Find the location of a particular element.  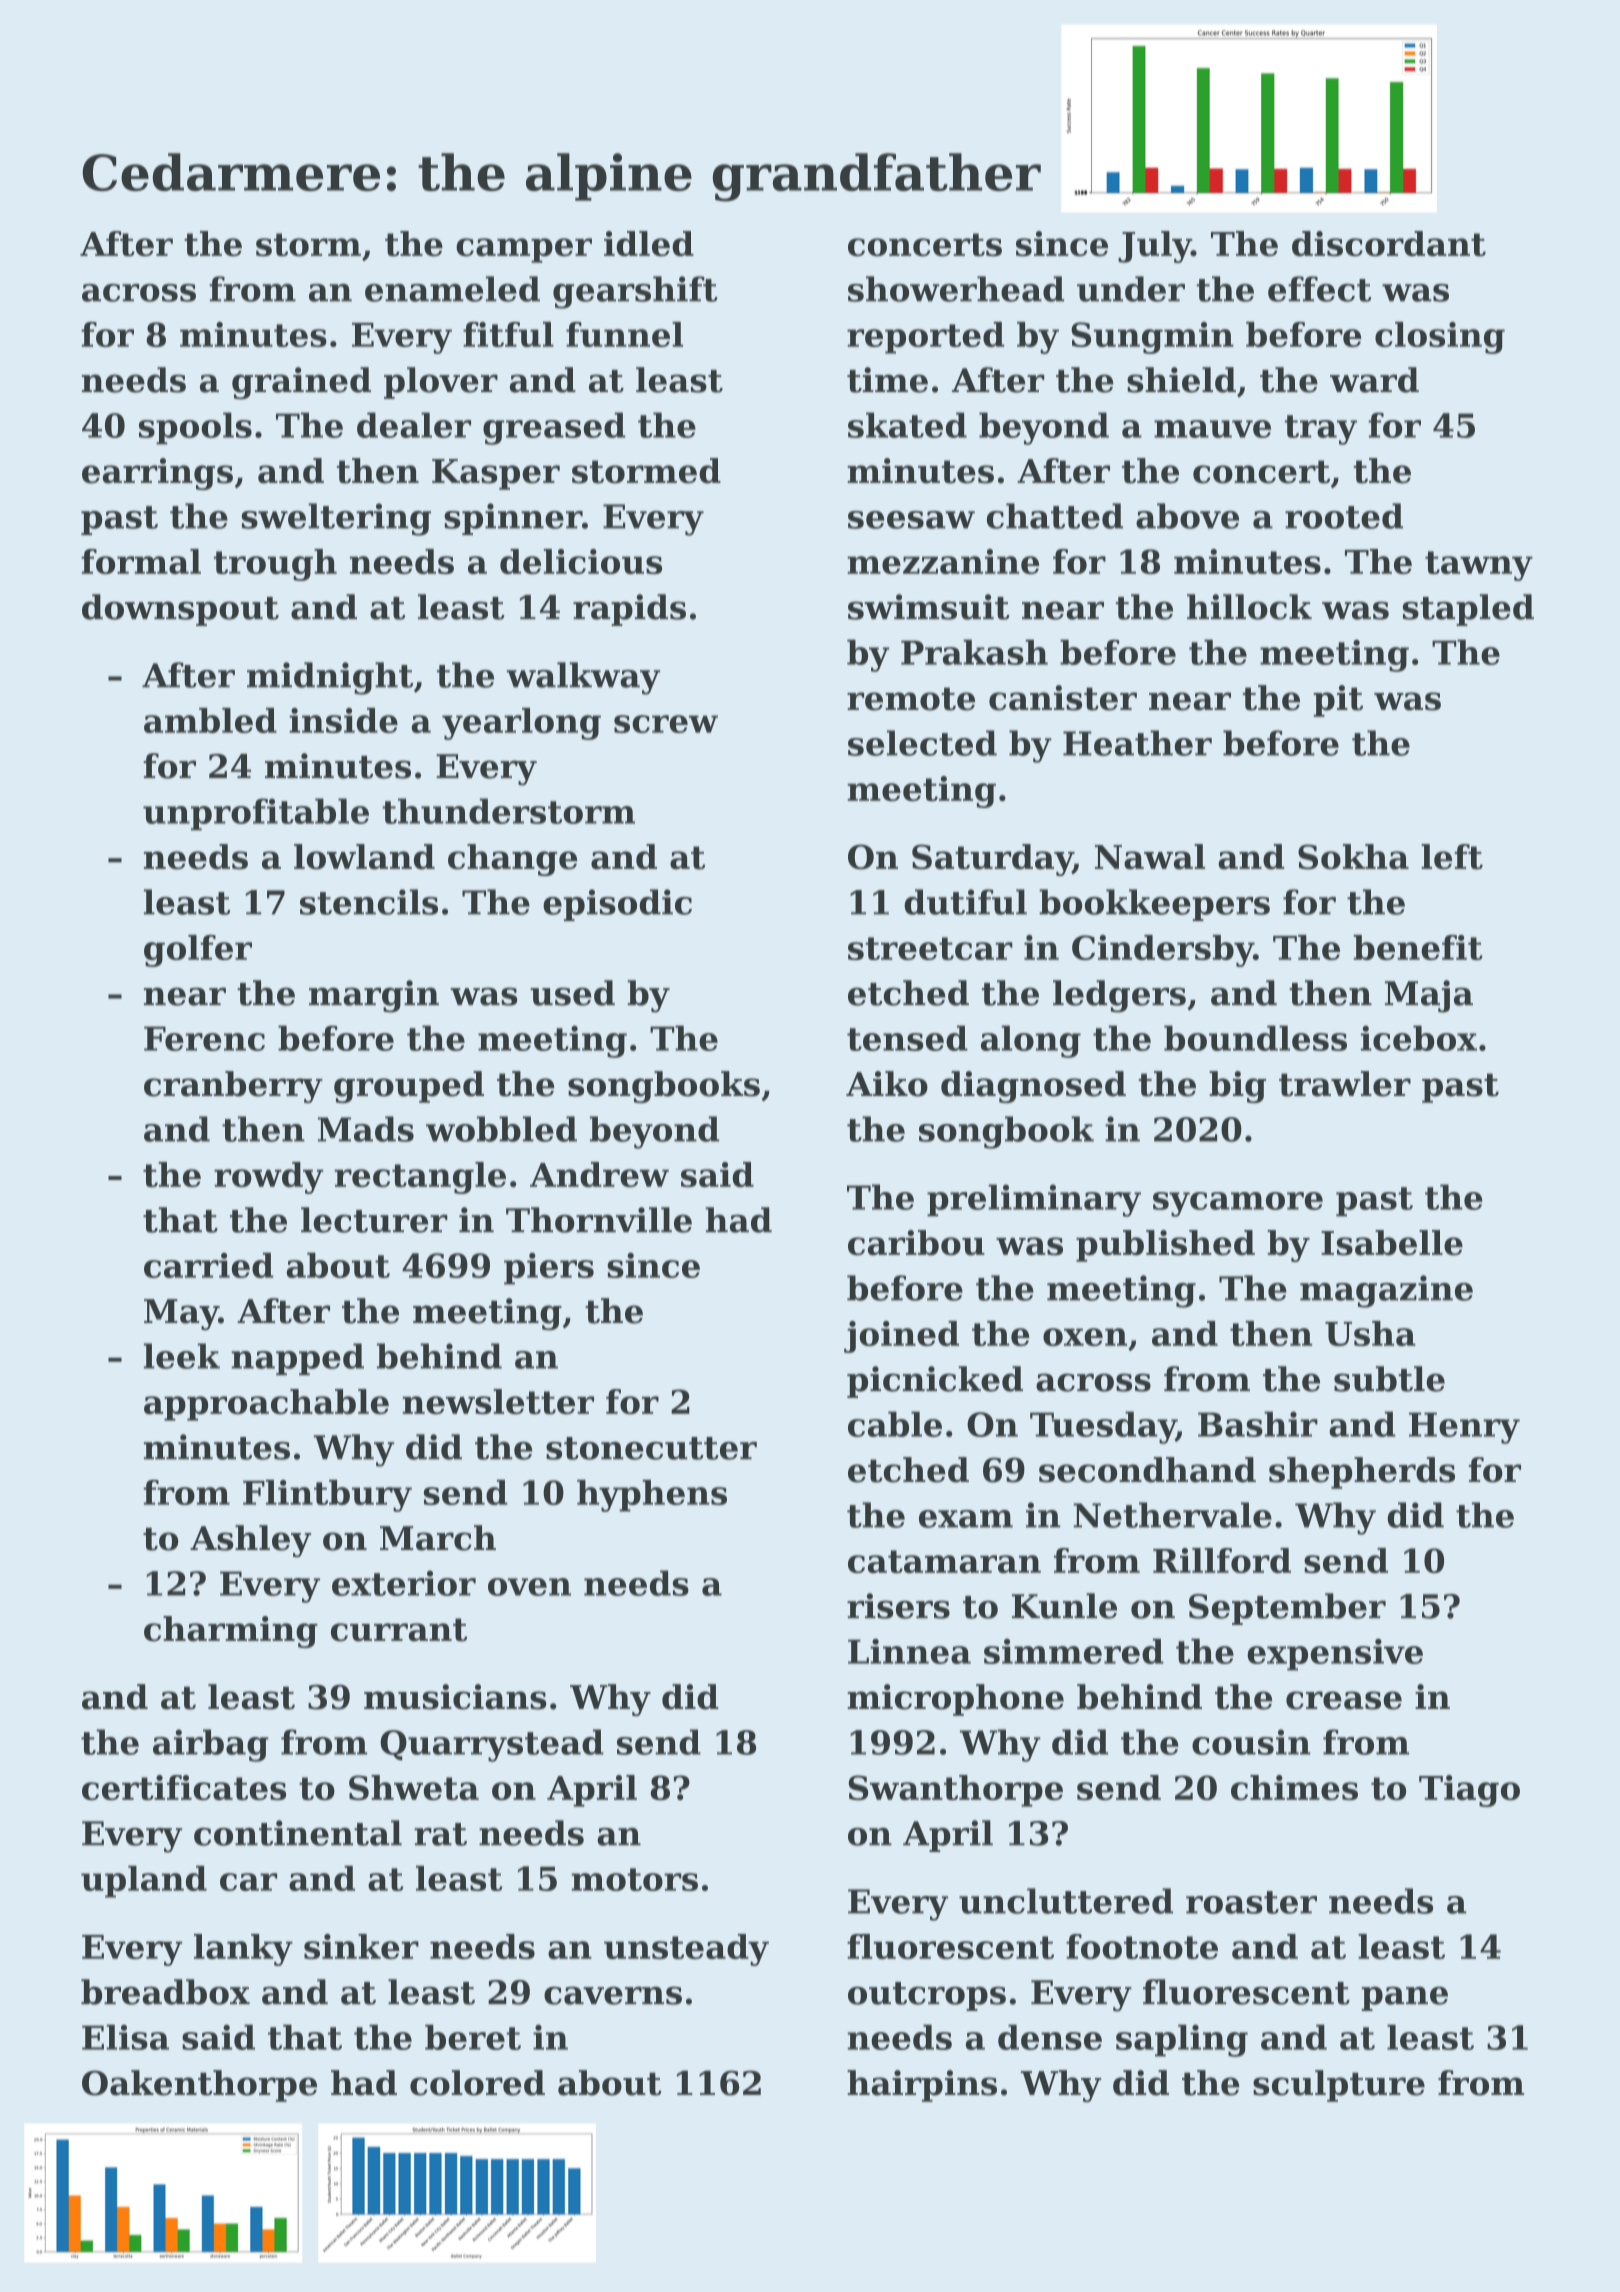

idled is located at coordinates (649, 244).
